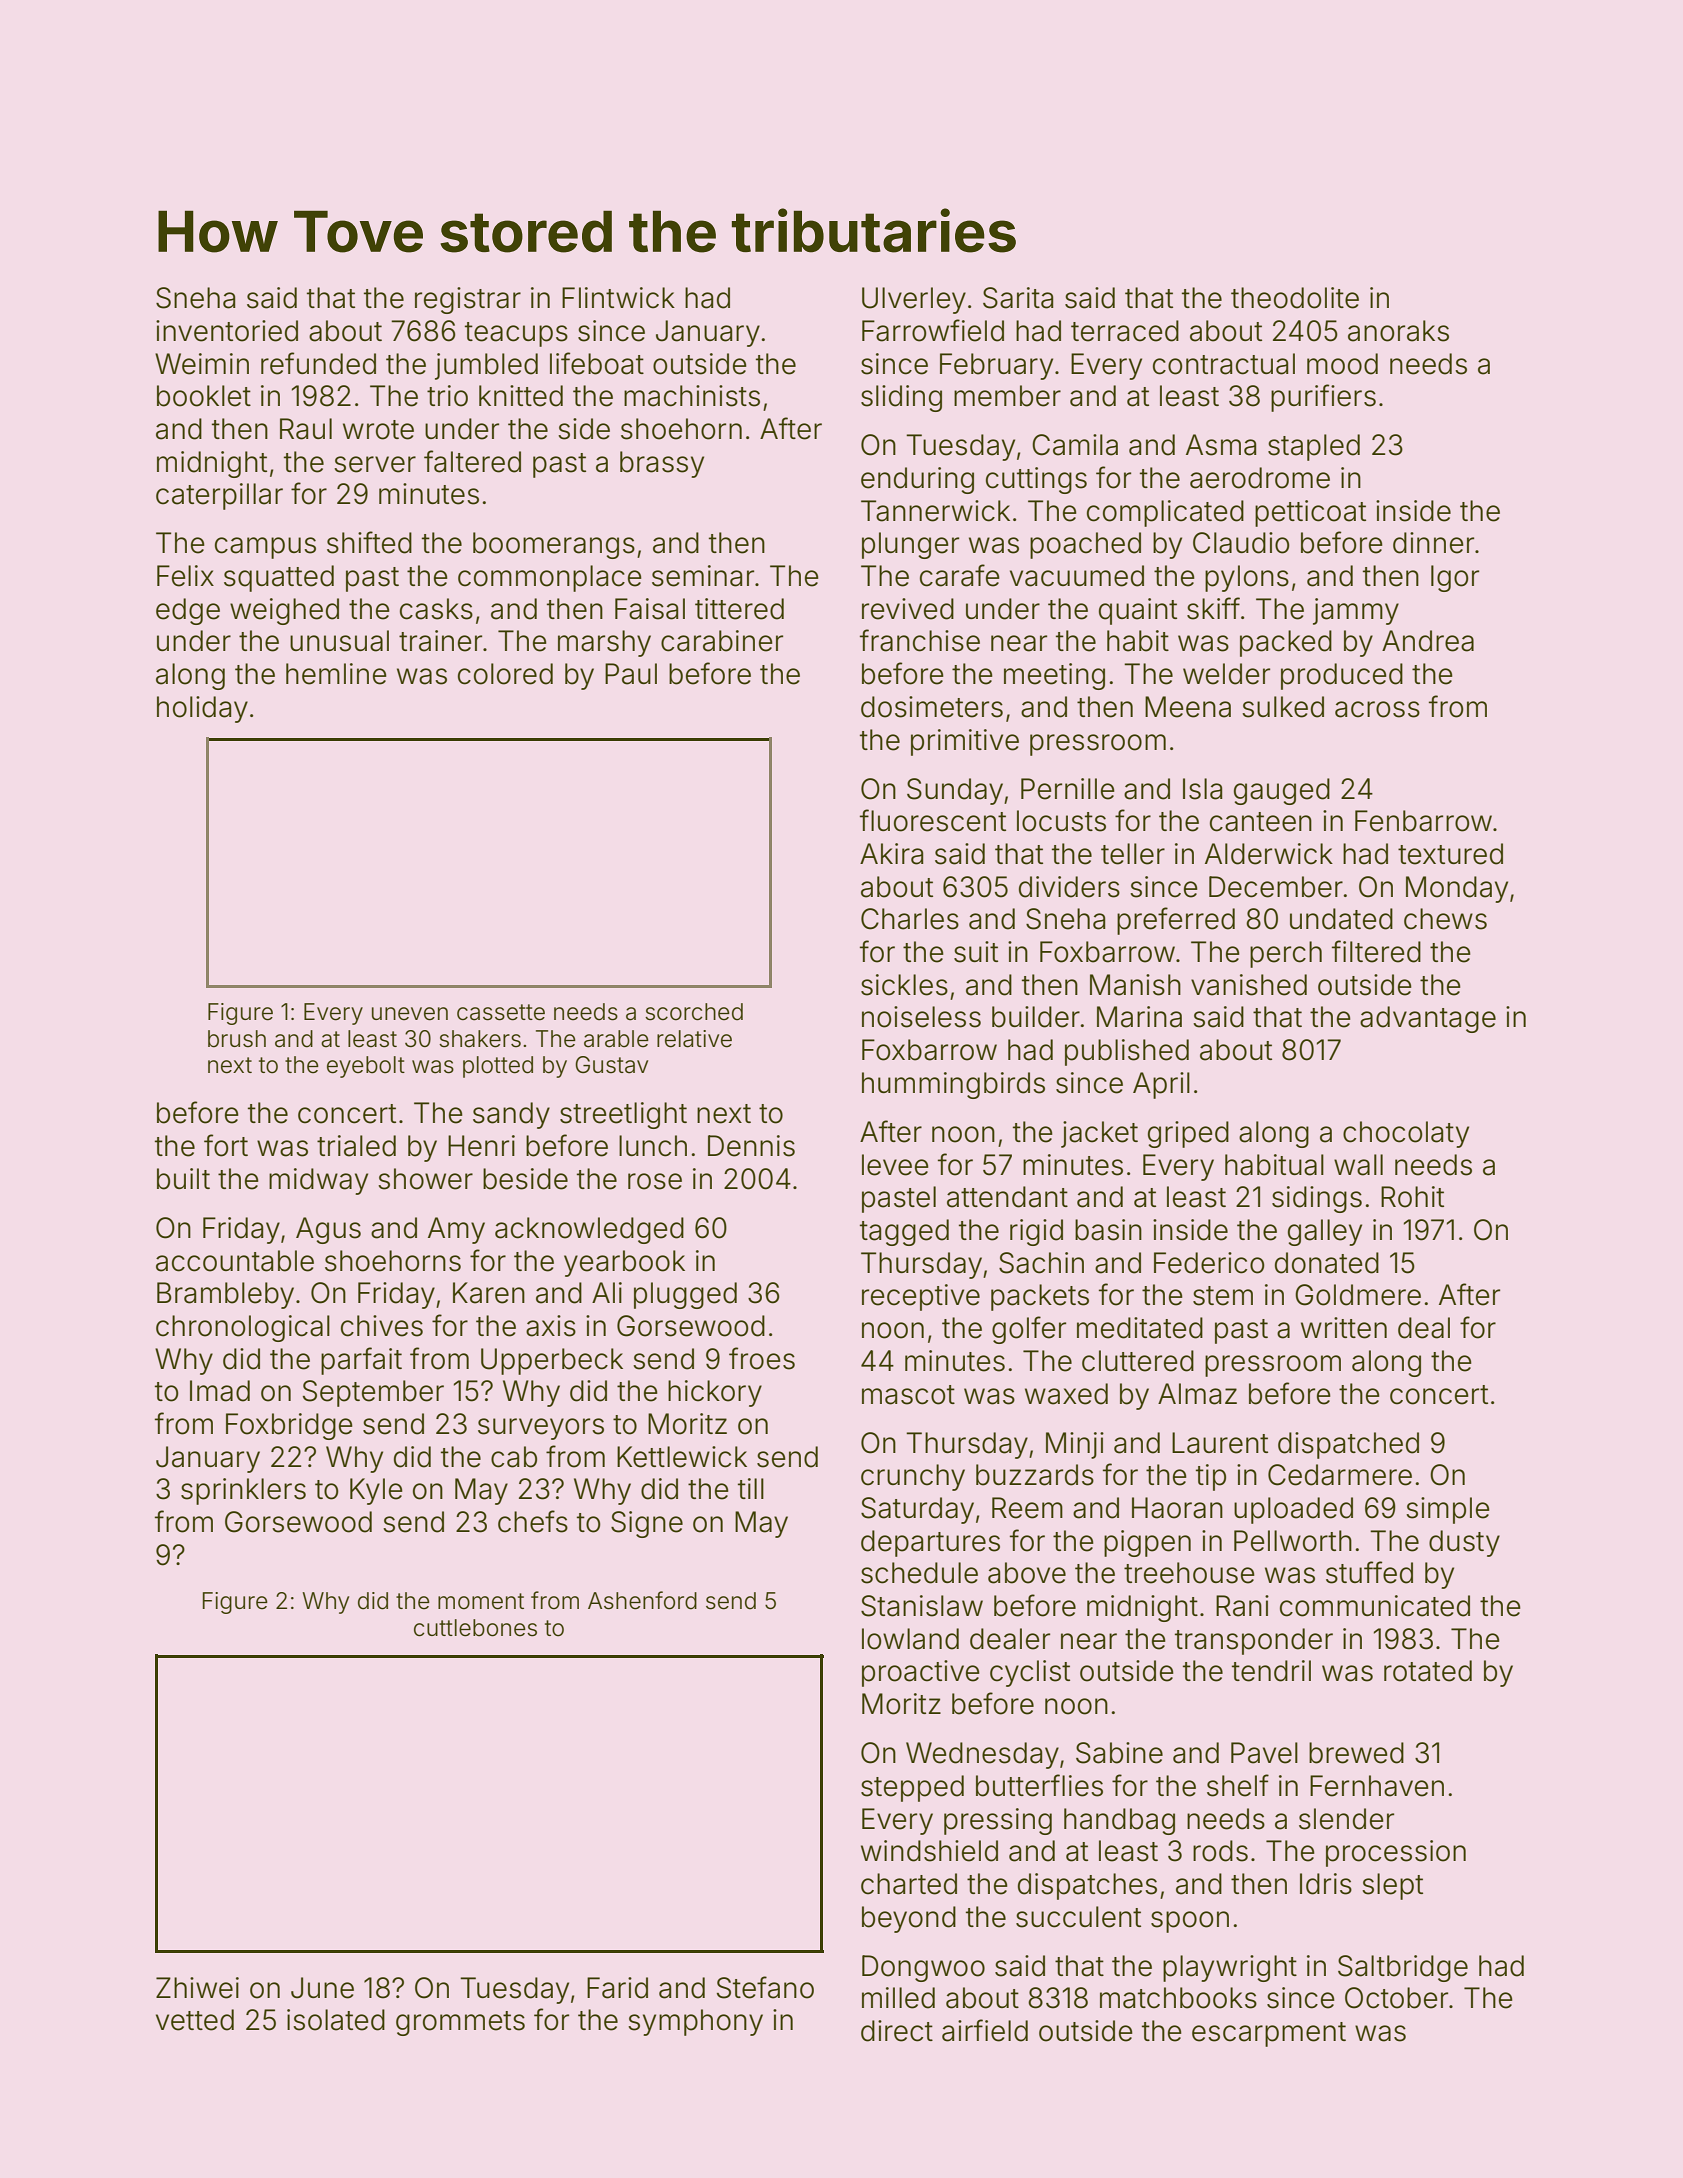 Image resolution: width=1683 pixels, height=2178 pixels. What do you see at coordinates (195, 2020) in the screenshot?
I see `vetted` at bounding box center [195, 2020].
